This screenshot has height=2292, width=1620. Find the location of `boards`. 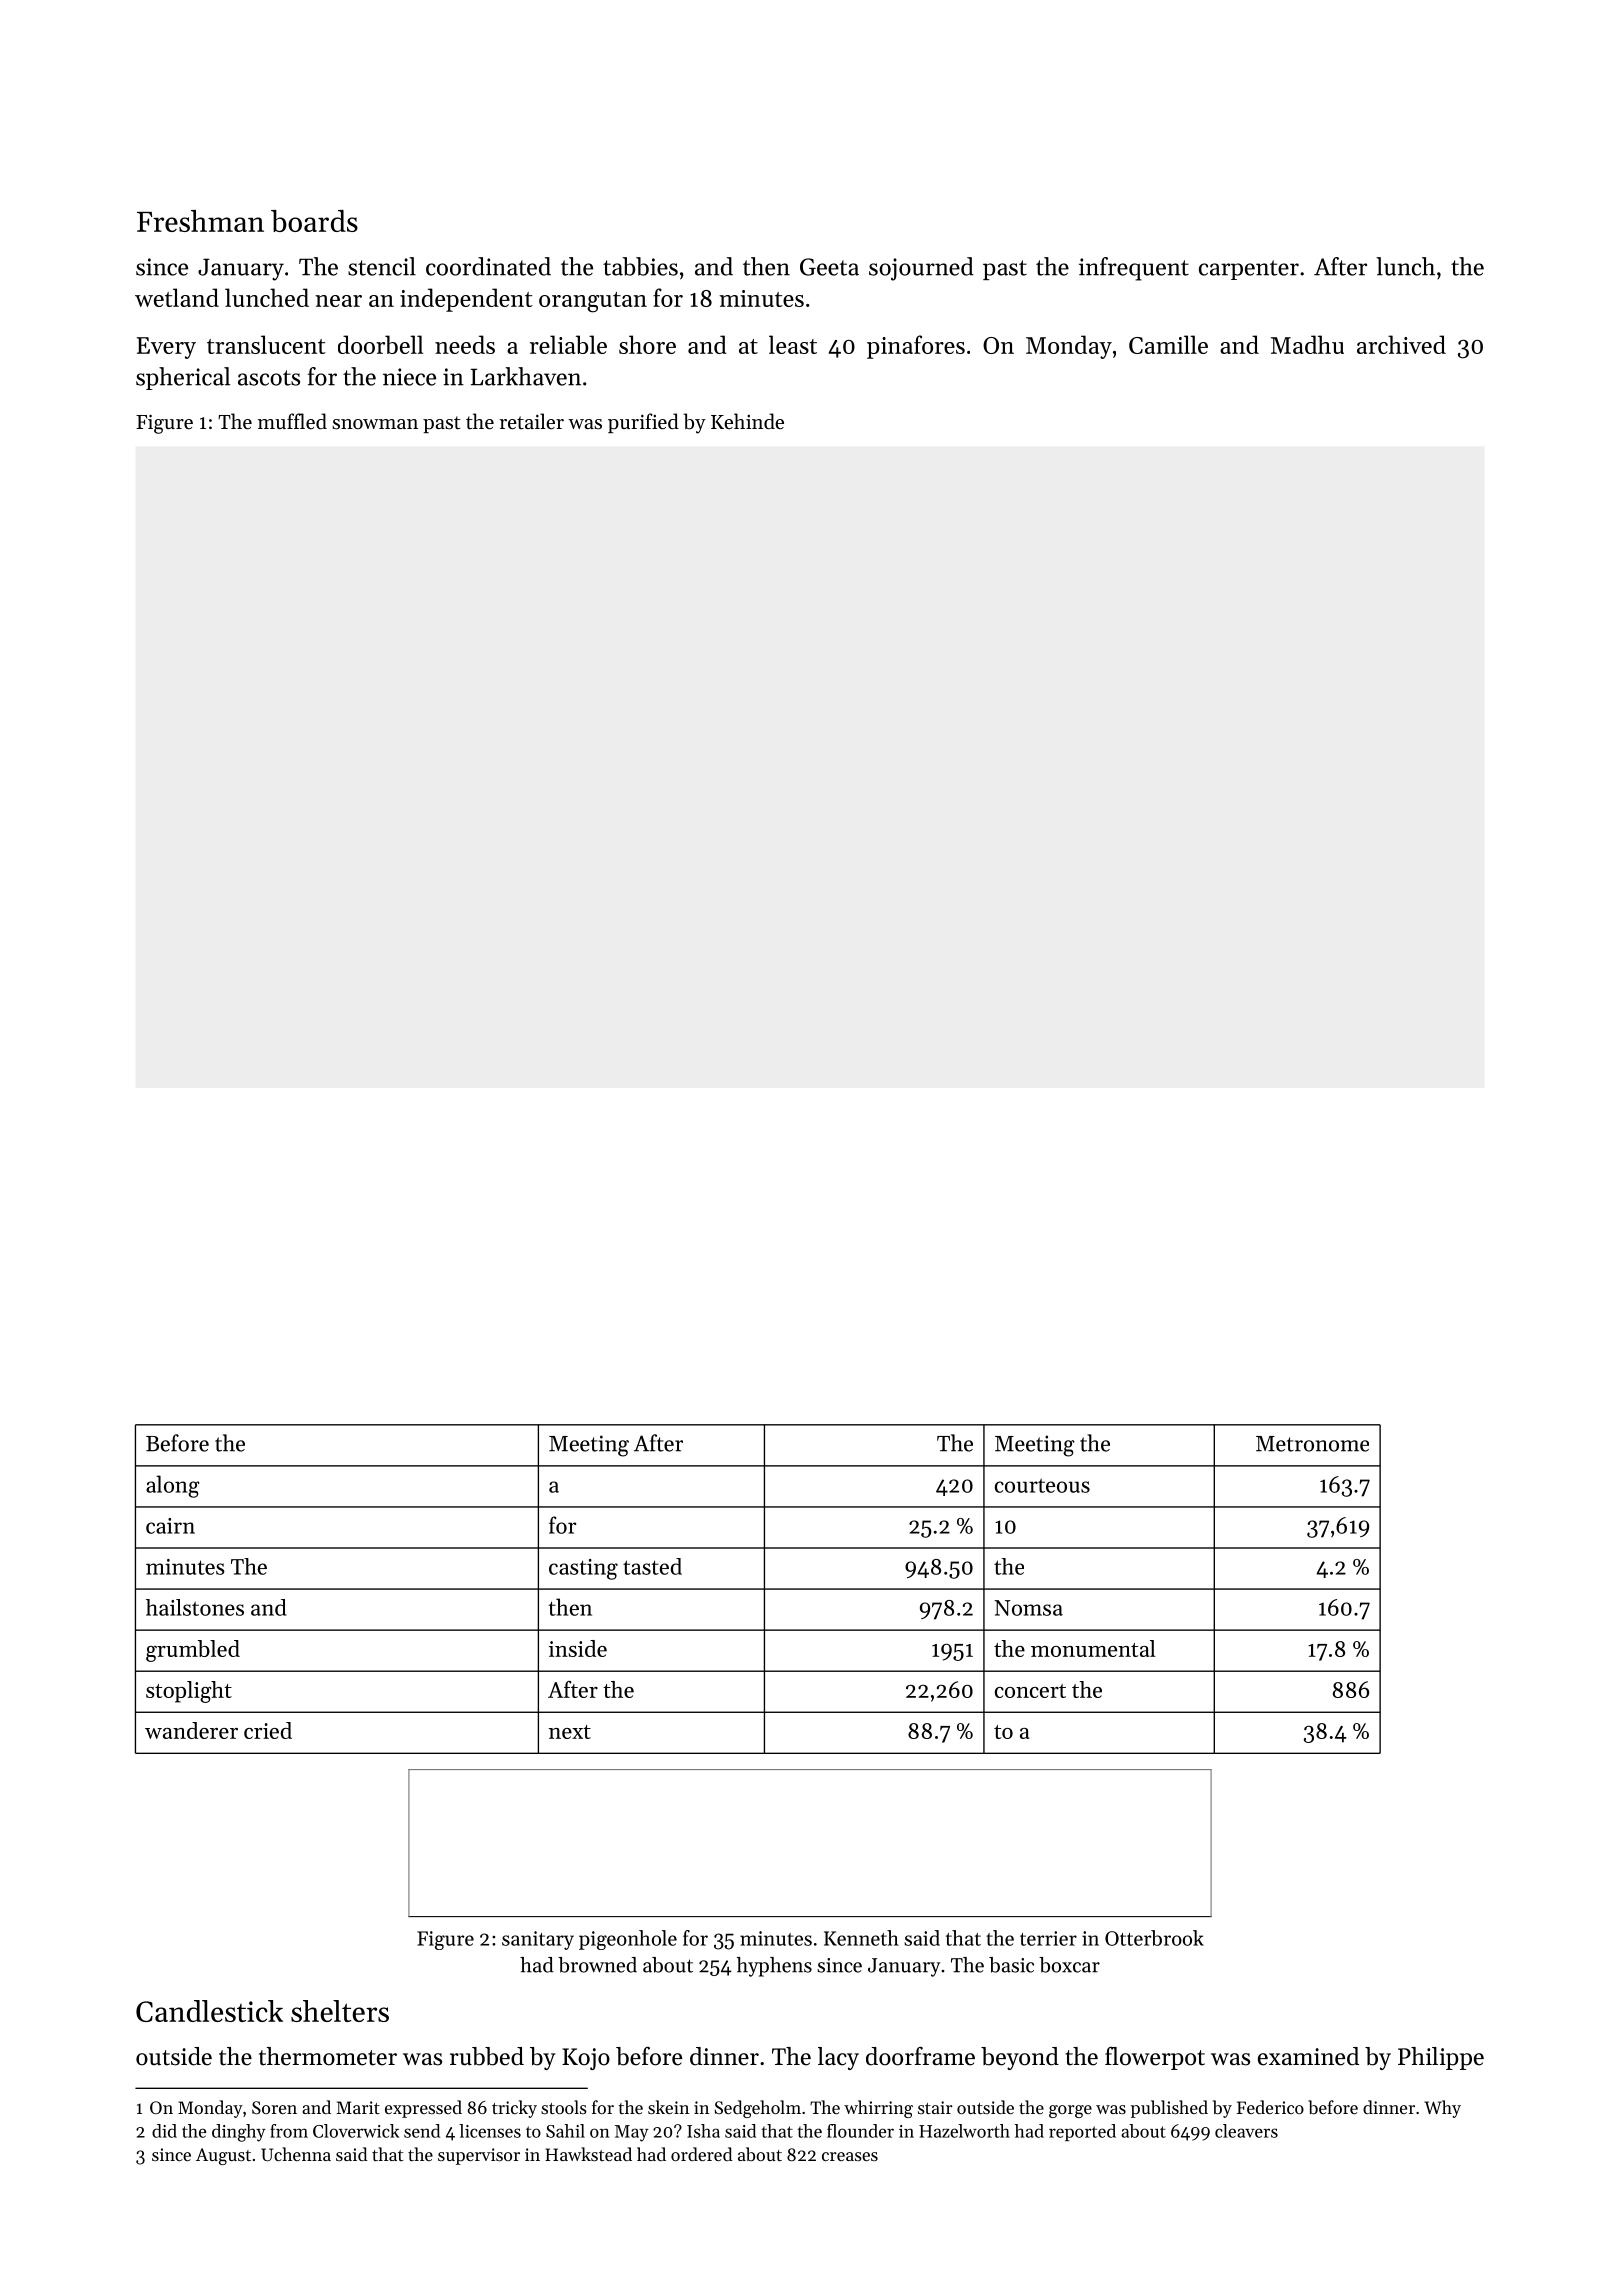

boards is located at coordinates (314, 221).
